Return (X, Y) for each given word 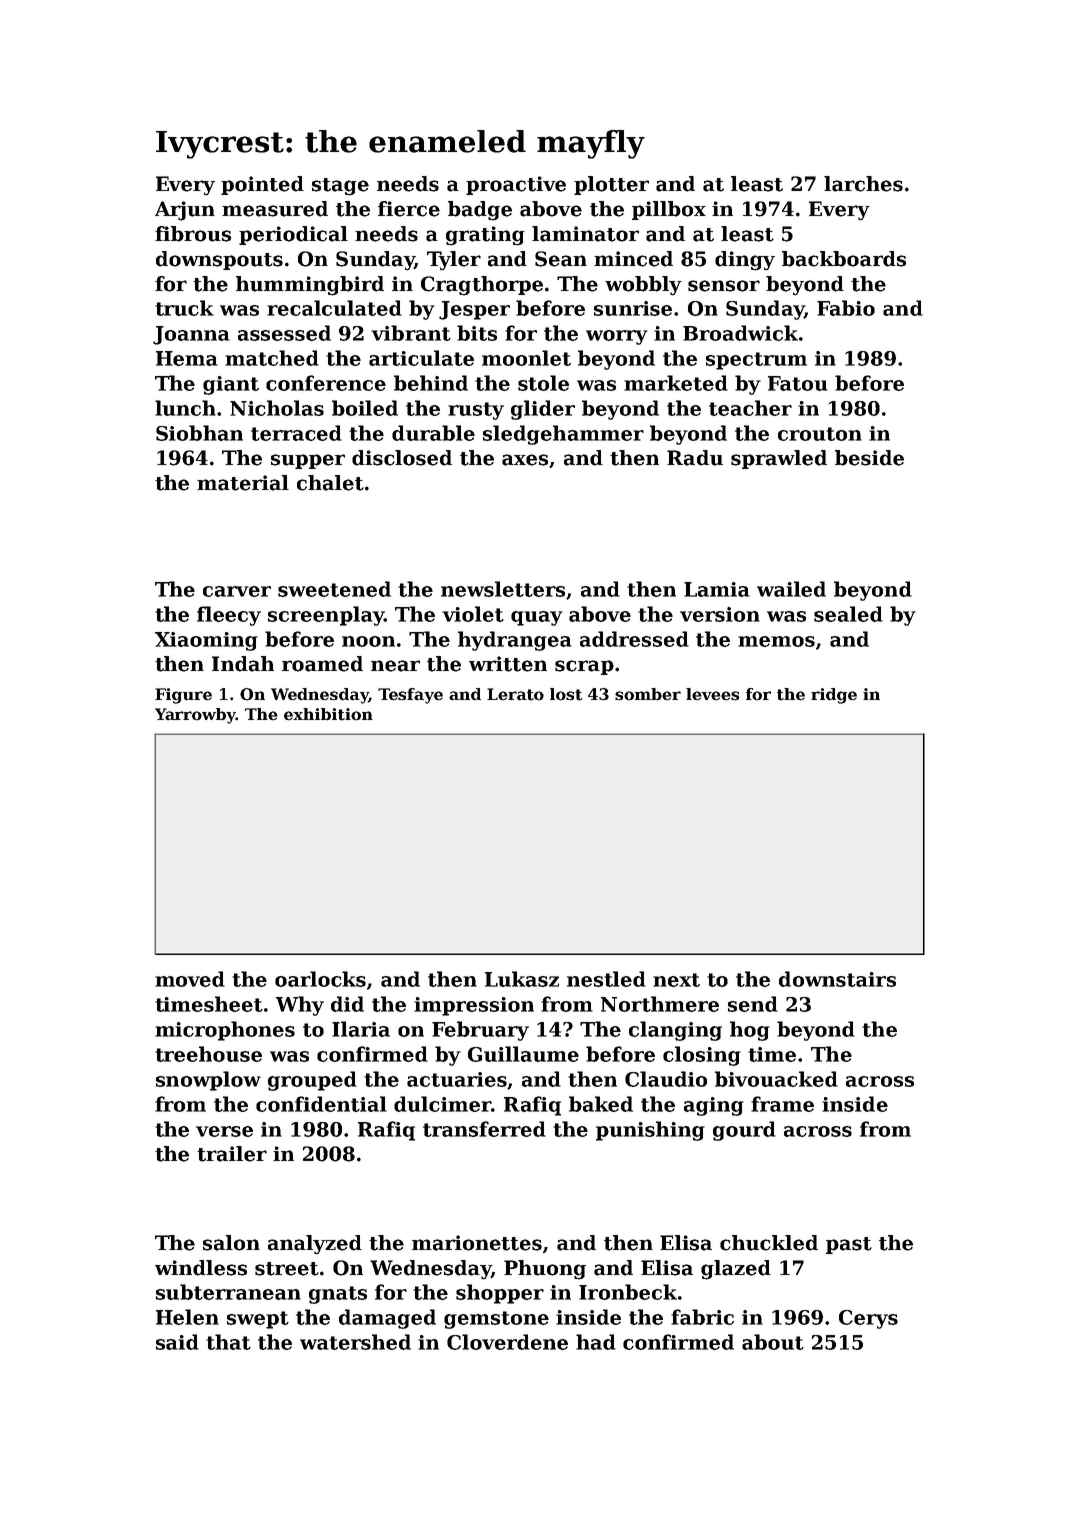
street (287, 1269)
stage (340, 187)
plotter (611, 185)
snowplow (208, 1081)
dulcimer (442, 1104)
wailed (791, 589)
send (753, 1004)
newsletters (503, 589)
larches (863, 184)
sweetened (334, 589)
